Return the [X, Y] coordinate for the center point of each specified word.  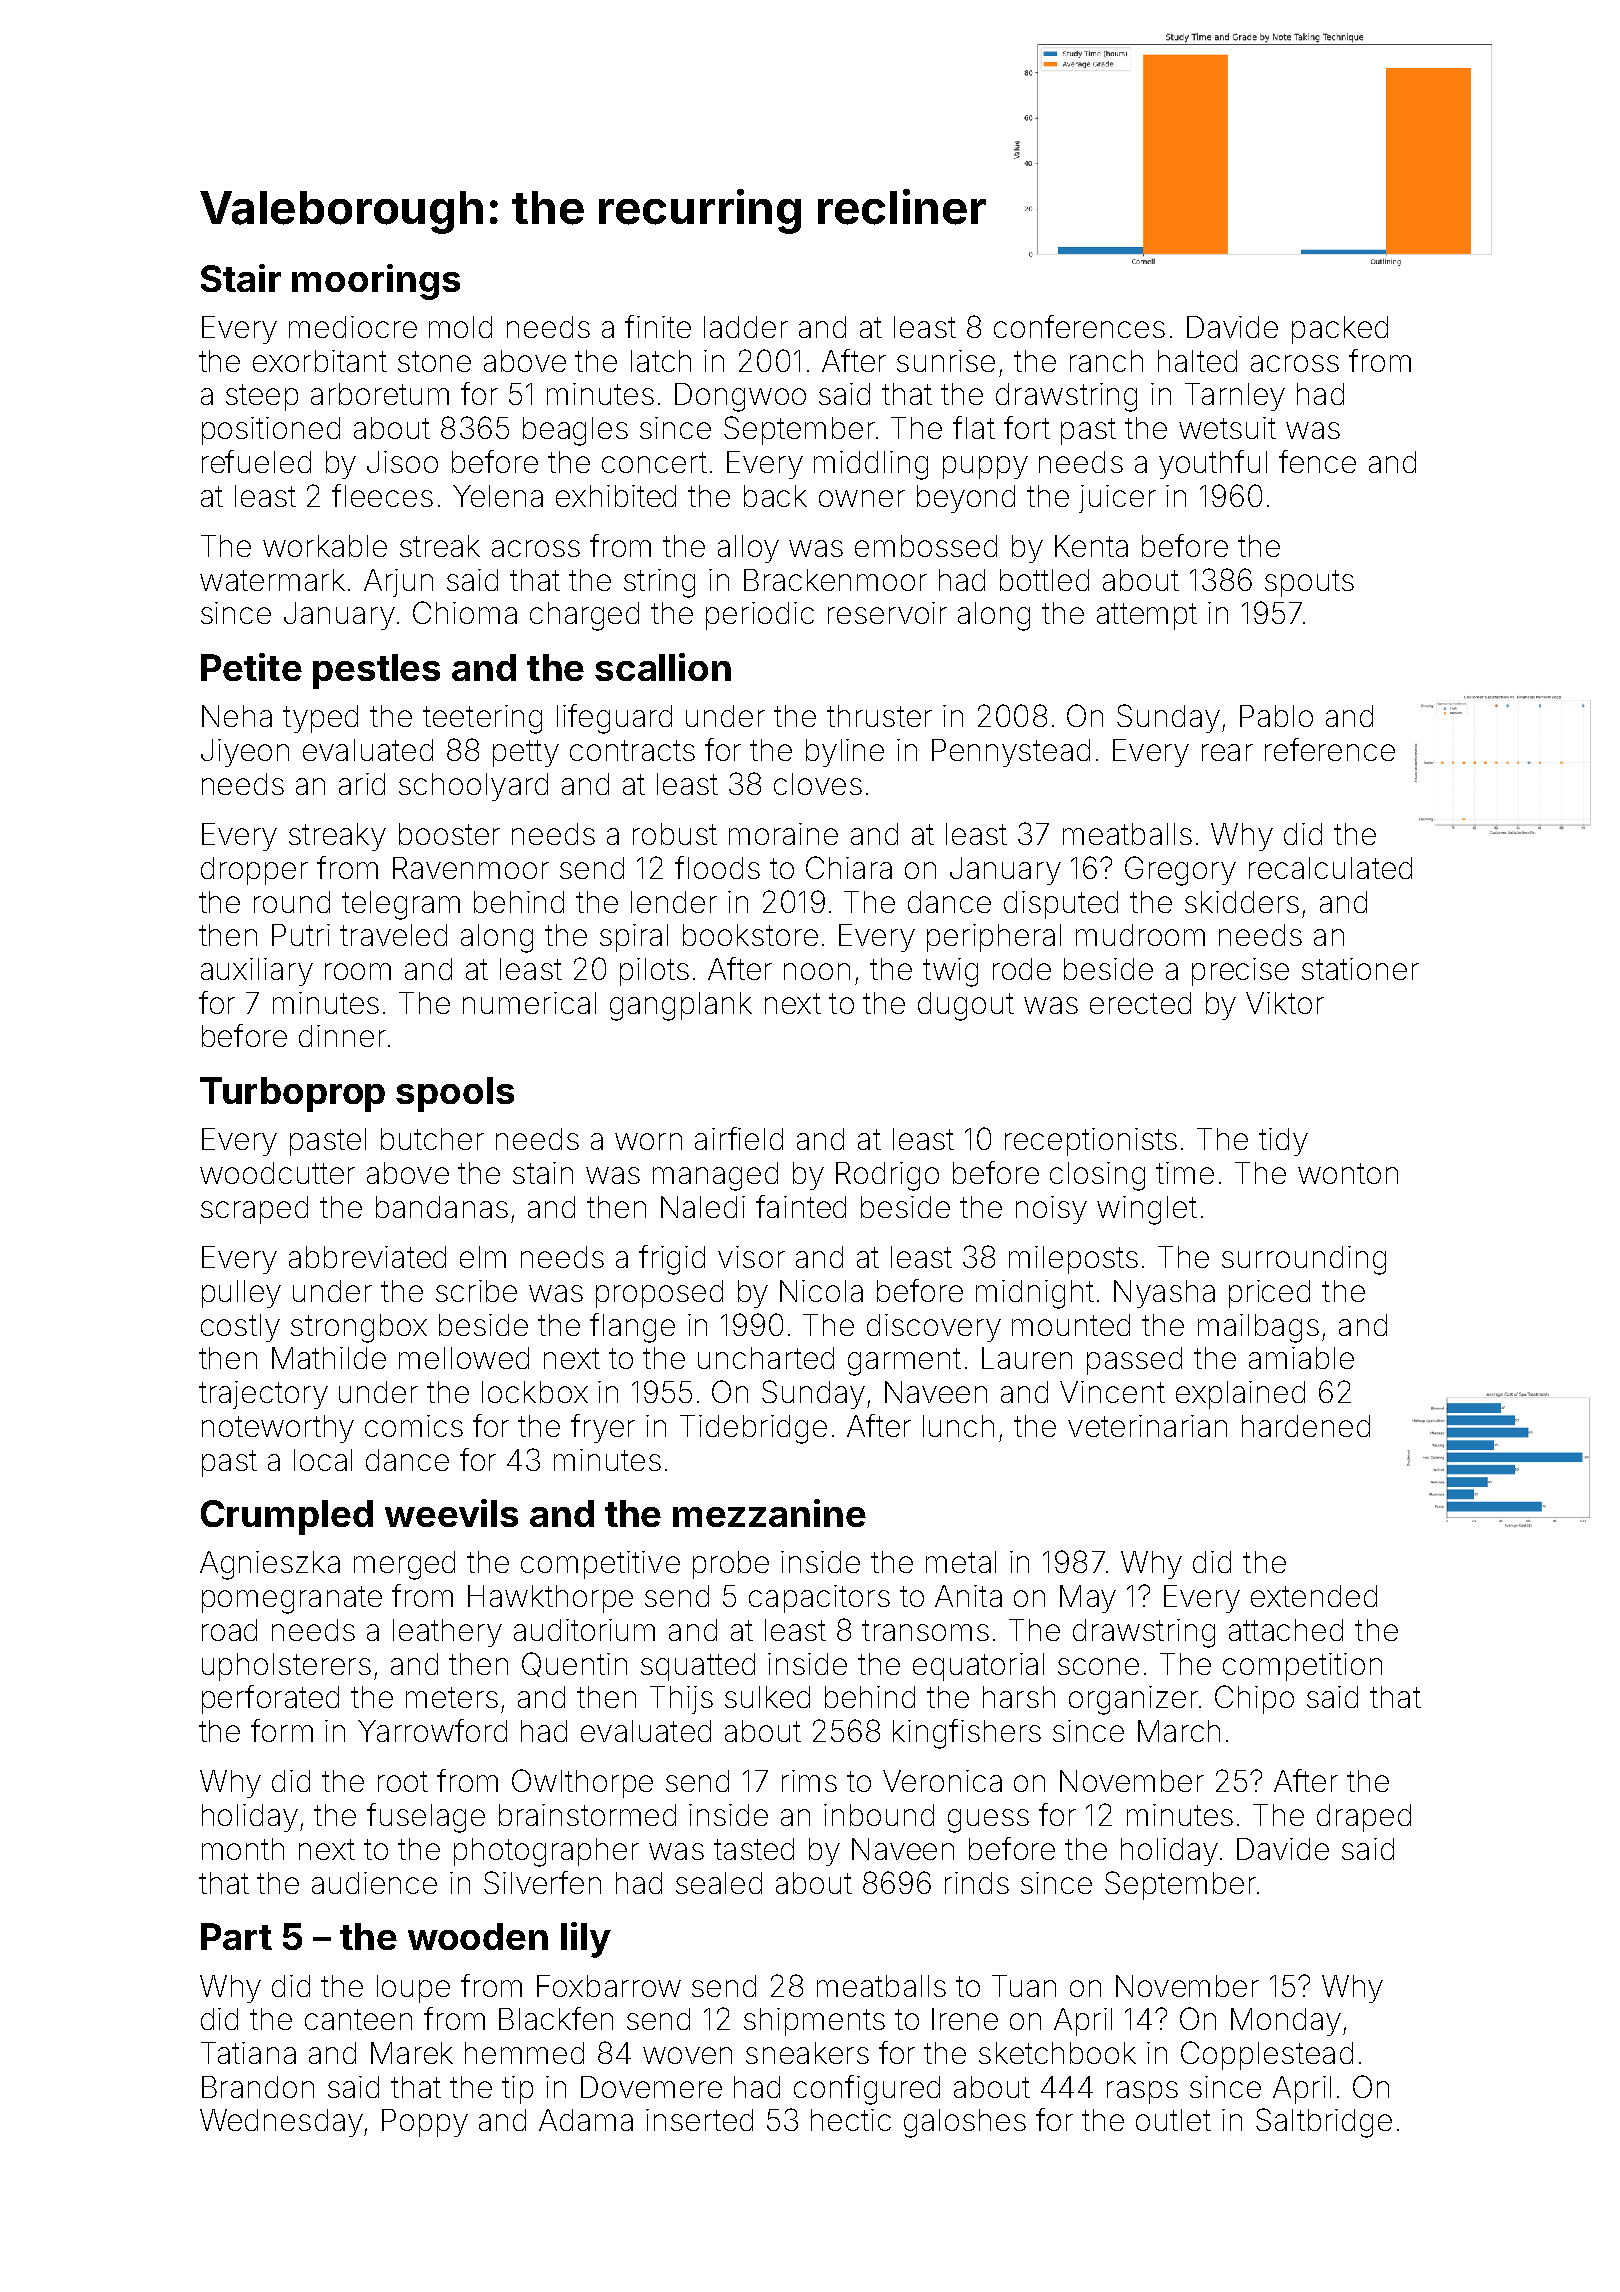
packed [1340, 330]
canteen [358, 2019]
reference [1330, 749]
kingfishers [967, 1734]
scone [1098, 1666]
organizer [1133, 1700]
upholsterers [286, 1667]
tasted [754, 1849]
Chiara [849, 867]
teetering [482, 719]
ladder [746, 327]
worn [648, 1141]
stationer [1360, 969]
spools [455, 1094]
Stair [241, 278]
